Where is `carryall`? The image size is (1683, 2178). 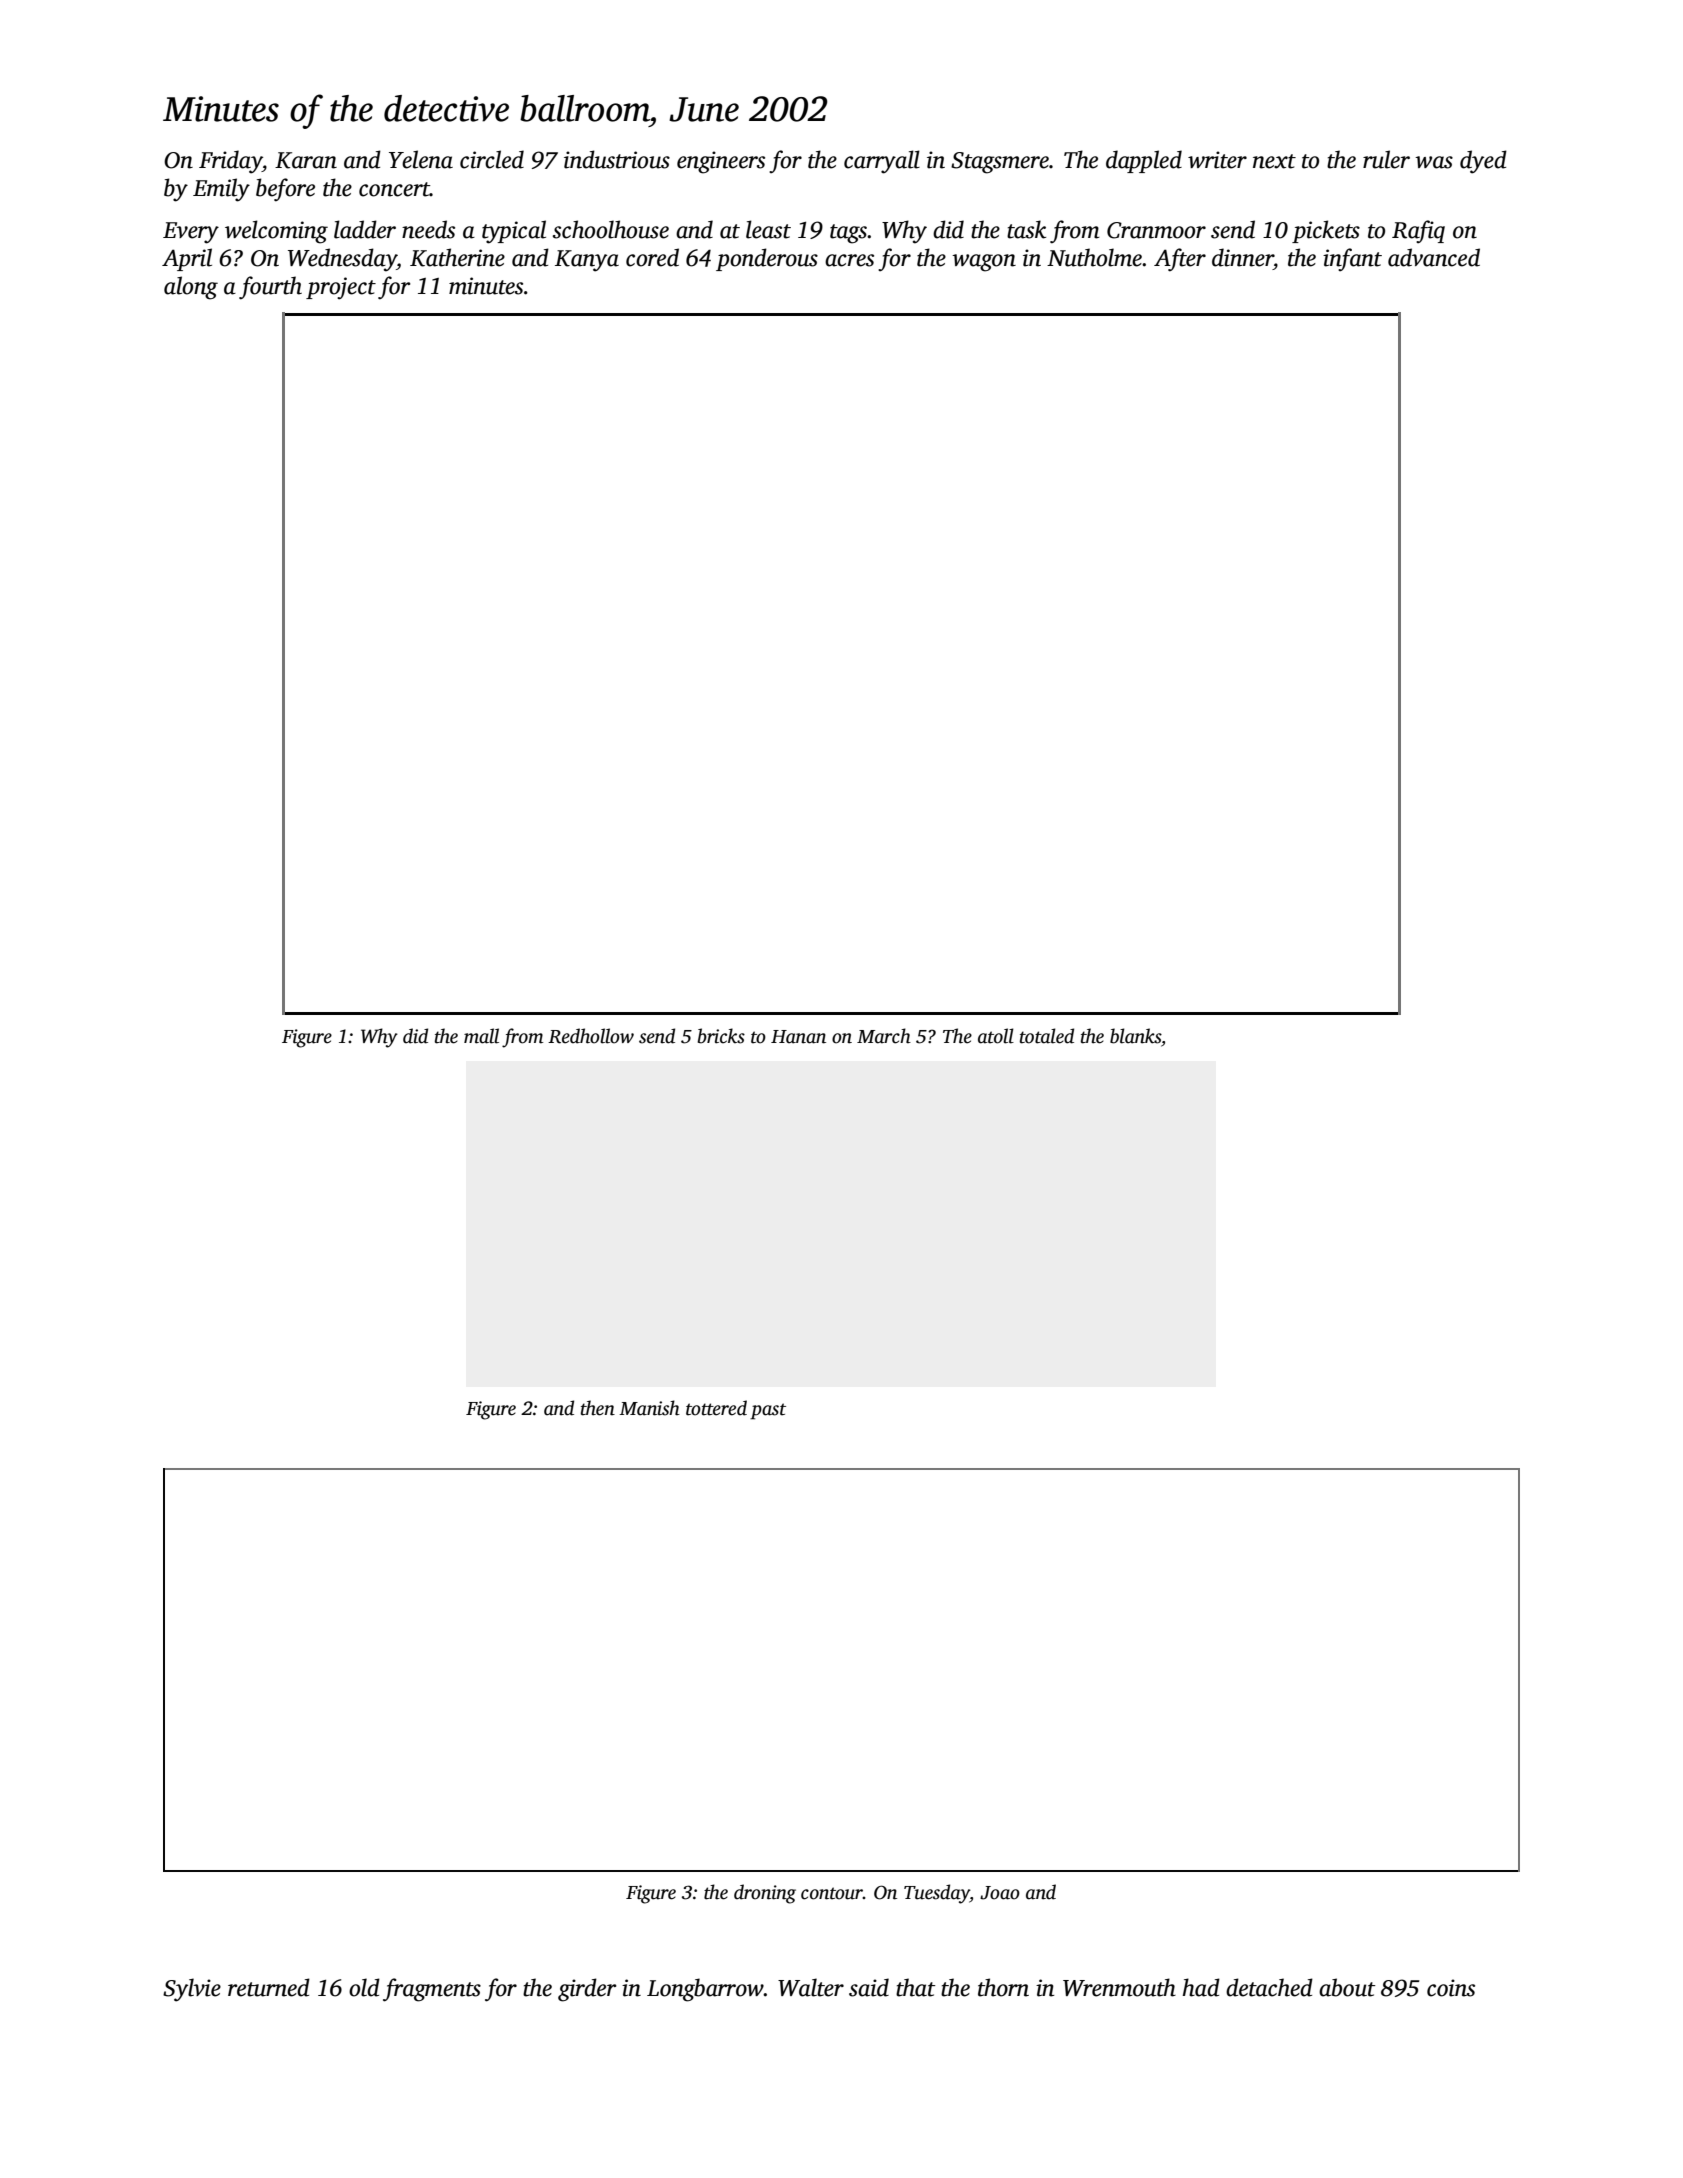 carryall is located at coordinates (882, 162).
